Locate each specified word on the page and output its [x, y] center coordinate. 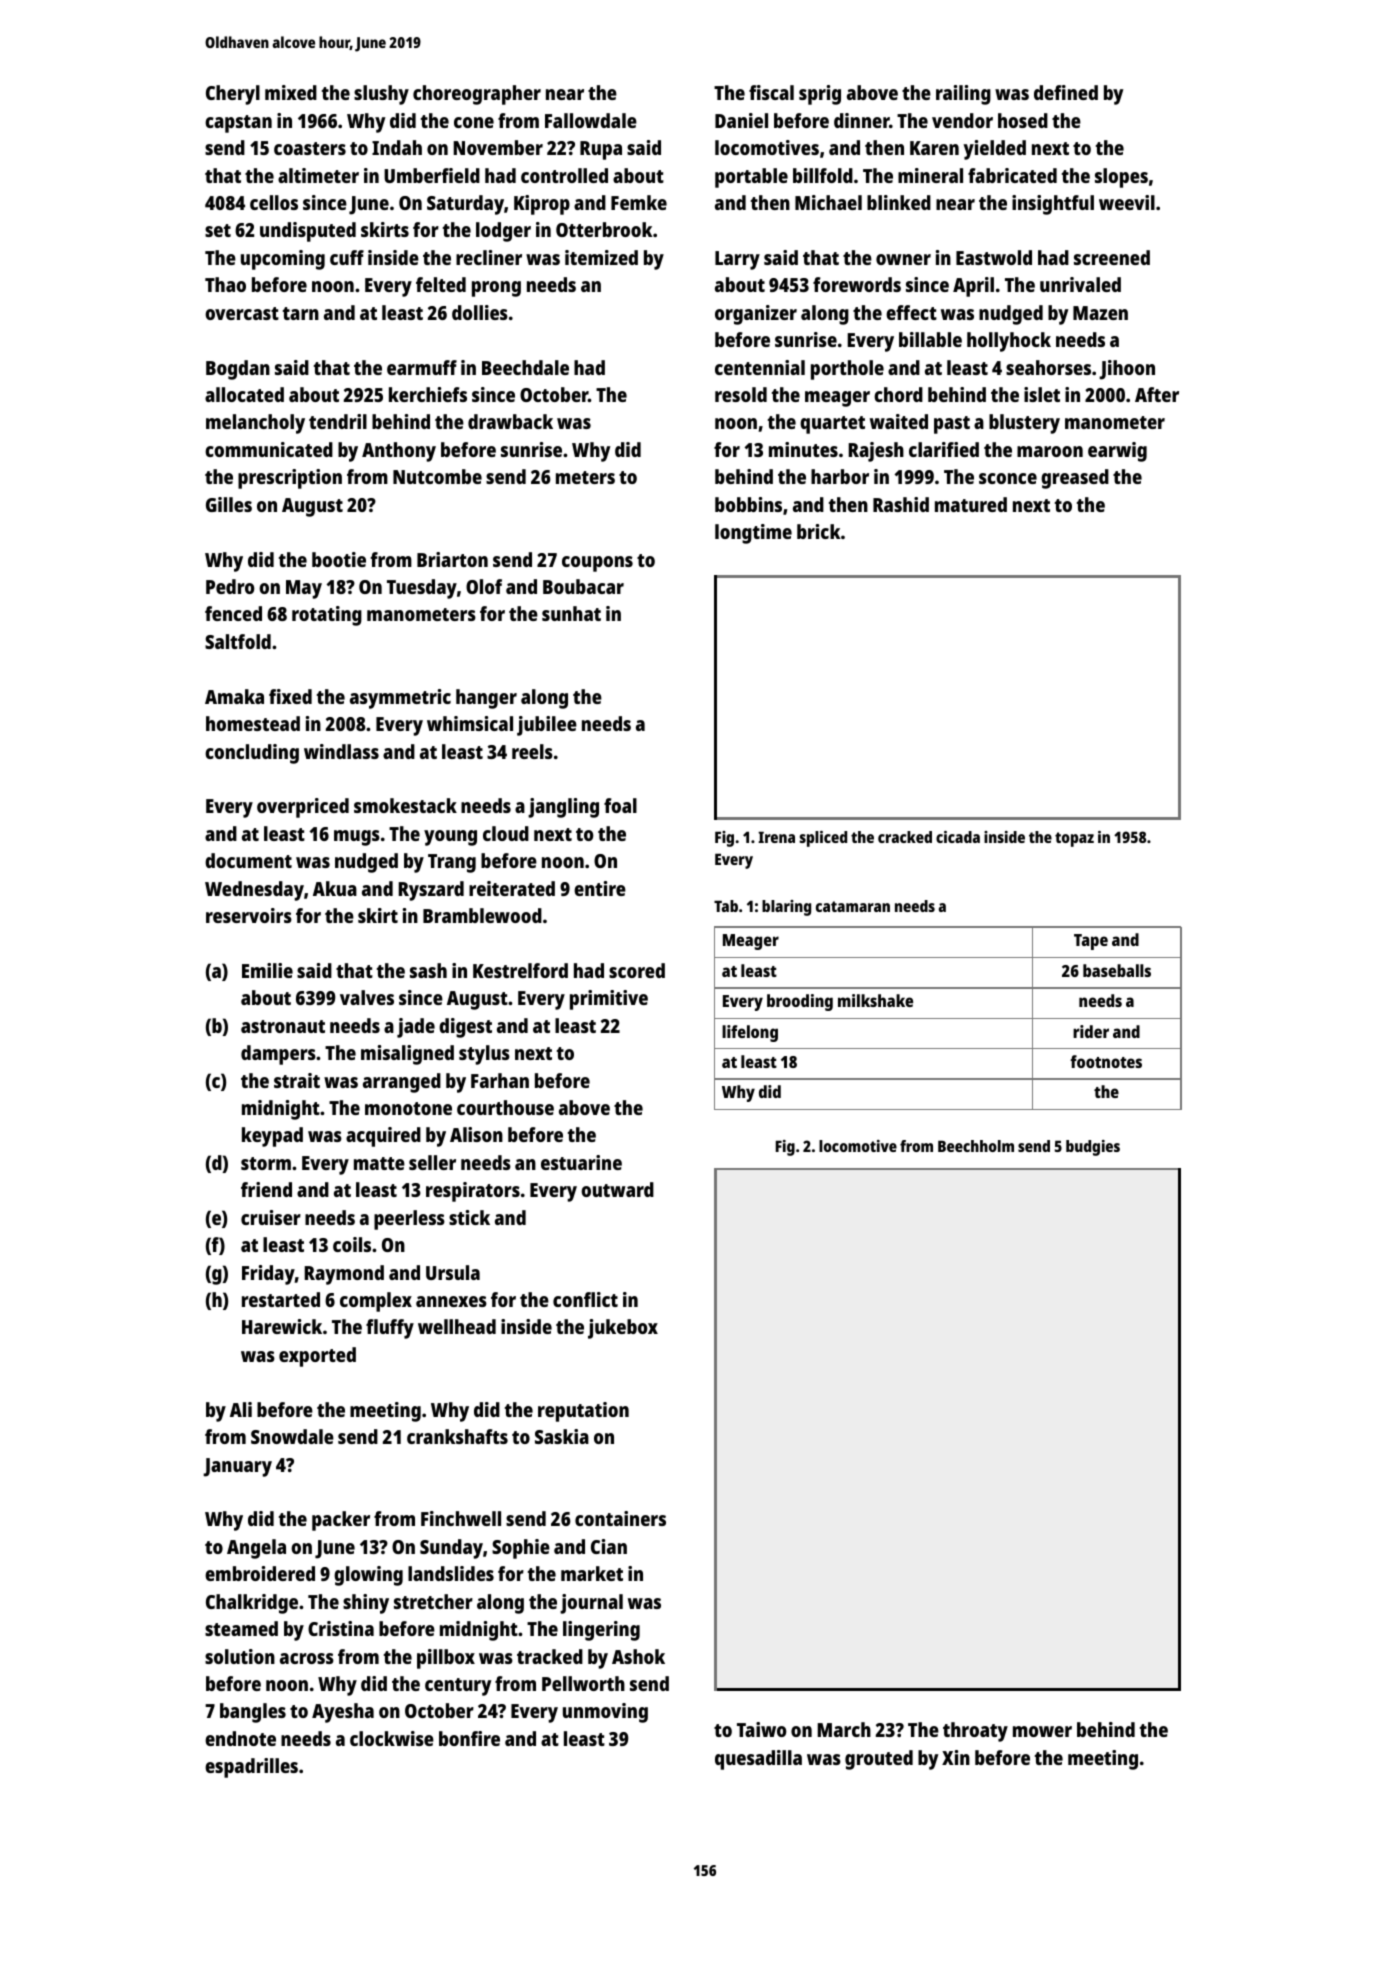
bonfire [469, 1738]
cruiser [271, 1217]
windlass [341, 751]
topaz [1074, 839]
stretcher [433, 1601]
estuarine [581, 1162]
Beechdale [525, 367]
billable [930, 339]
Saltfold [238, 641]
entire [600, 888]
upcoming [283, 260]
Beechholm [976, 1146]
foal [620, 805]
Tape [1091, 942]
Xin [956, 1757]
